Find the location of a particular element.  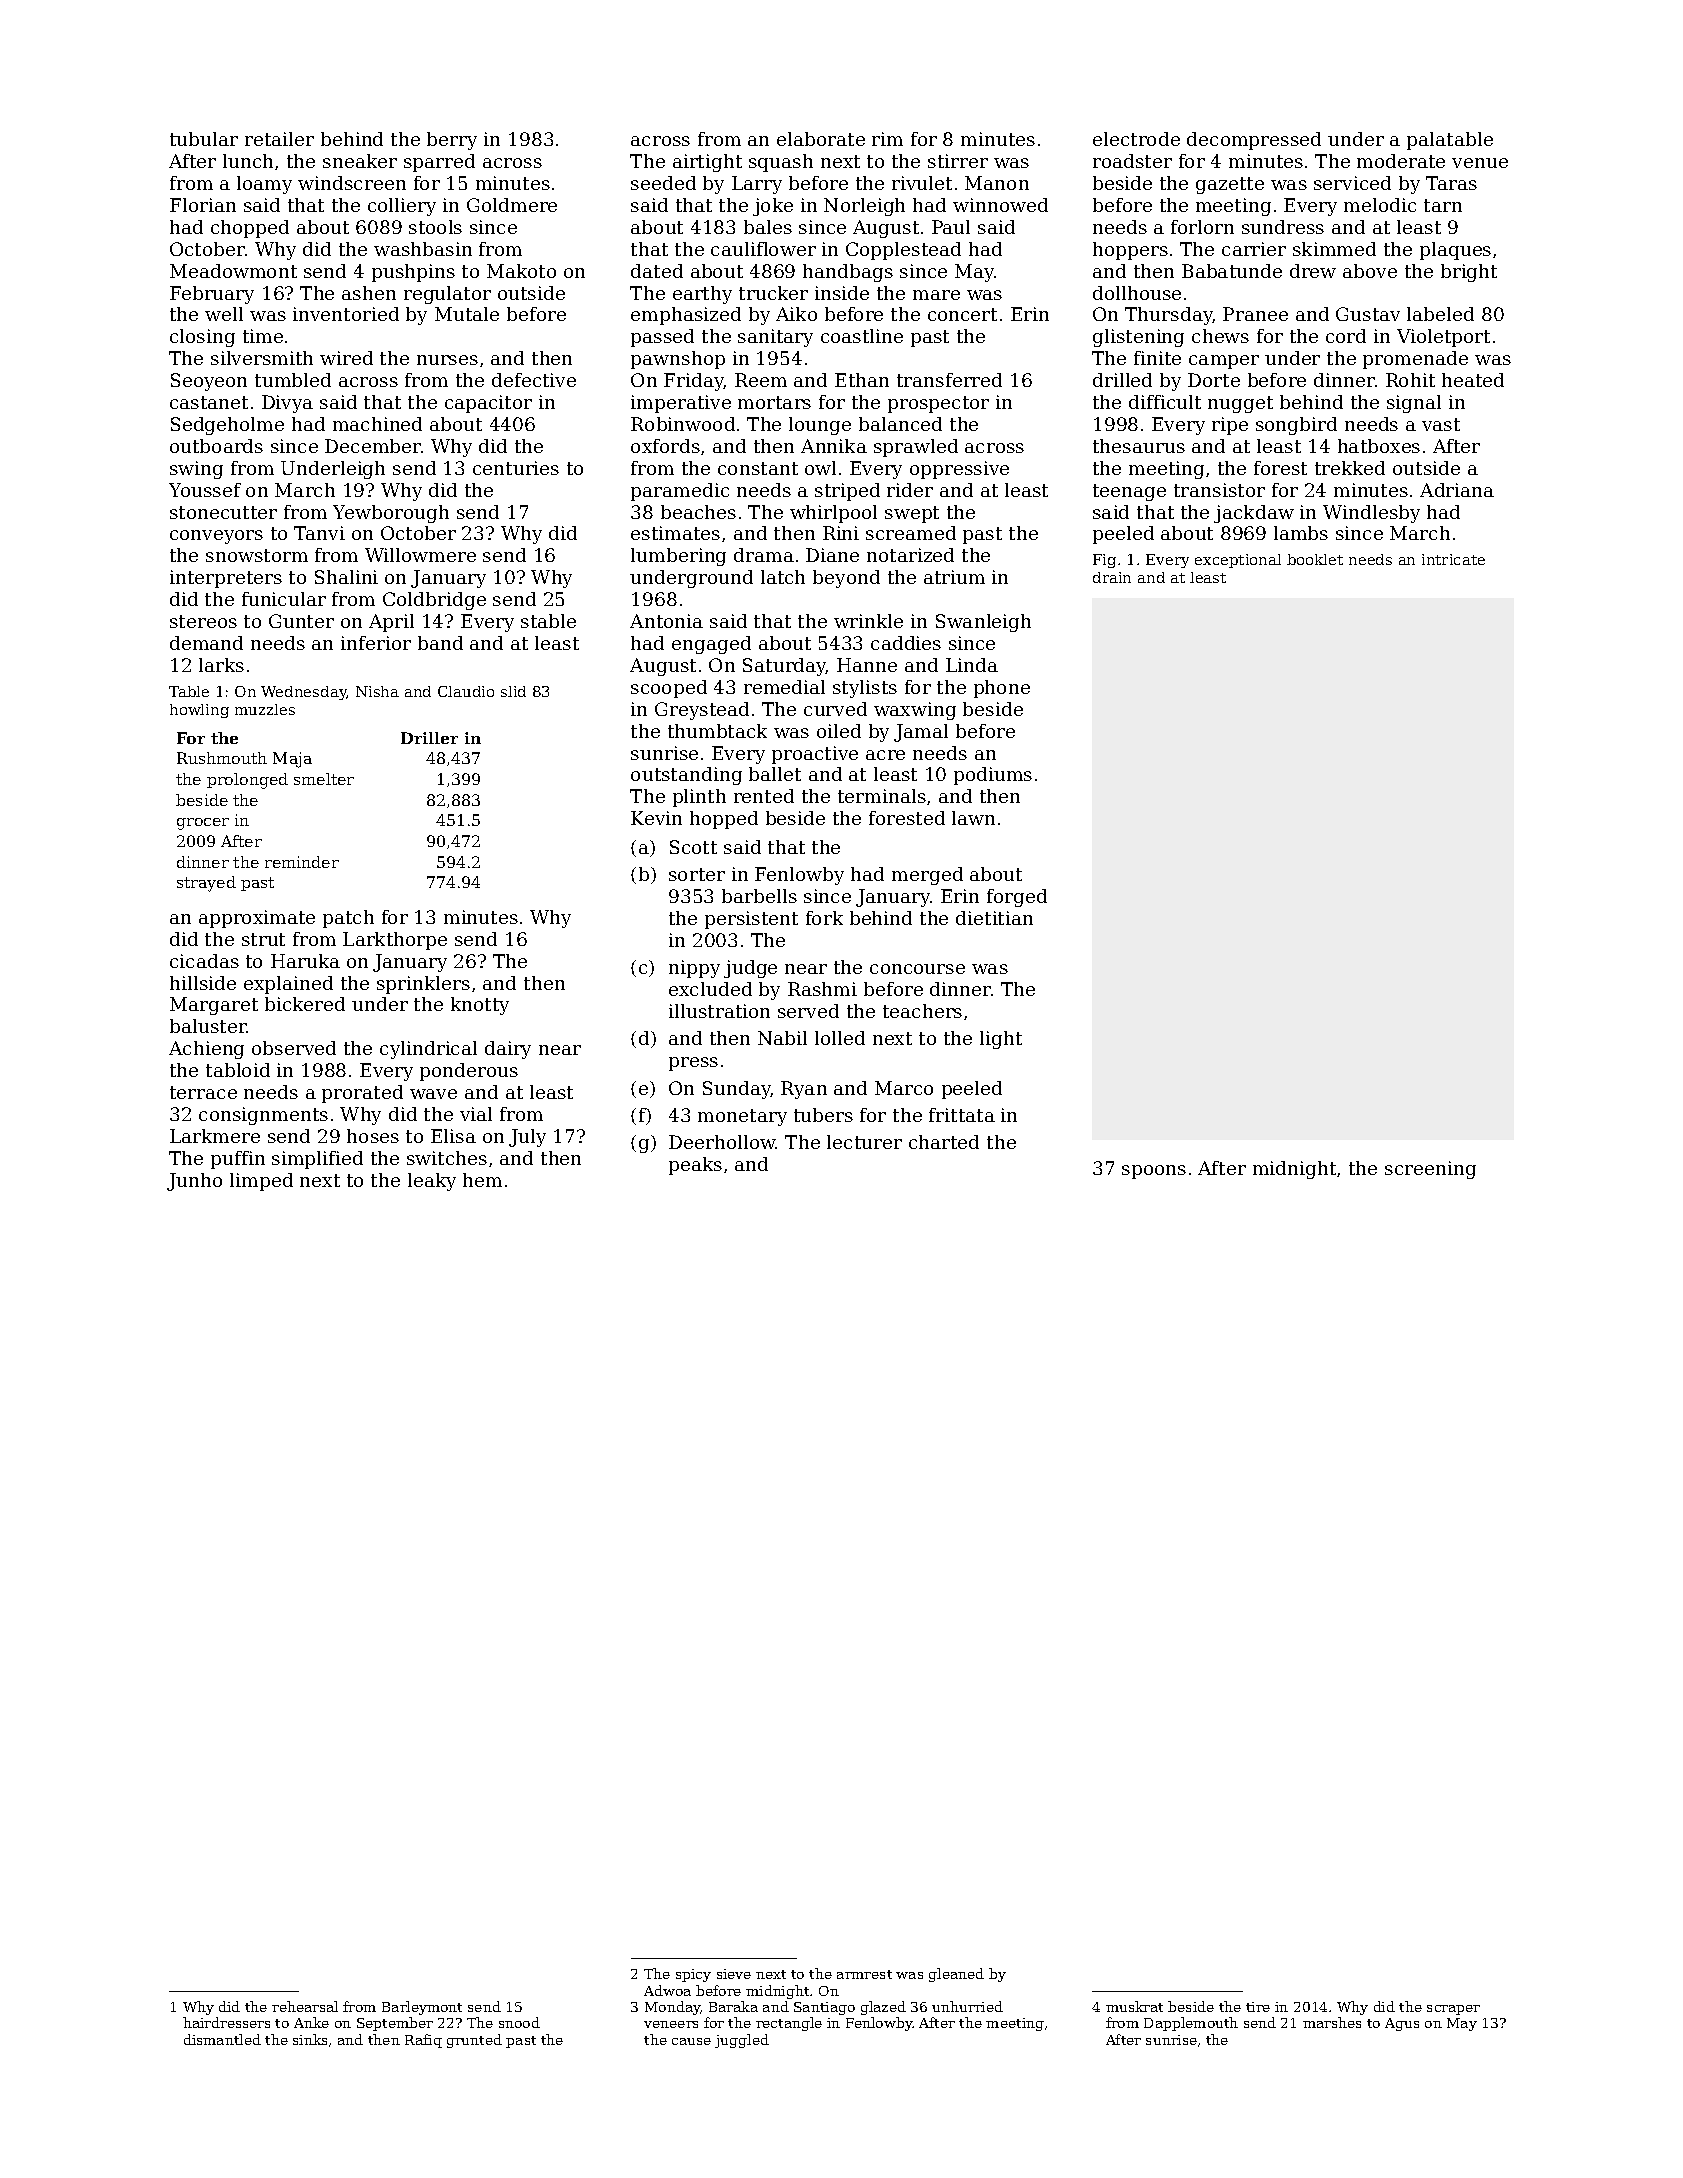

tubular is located at coordinates (204, 139).
